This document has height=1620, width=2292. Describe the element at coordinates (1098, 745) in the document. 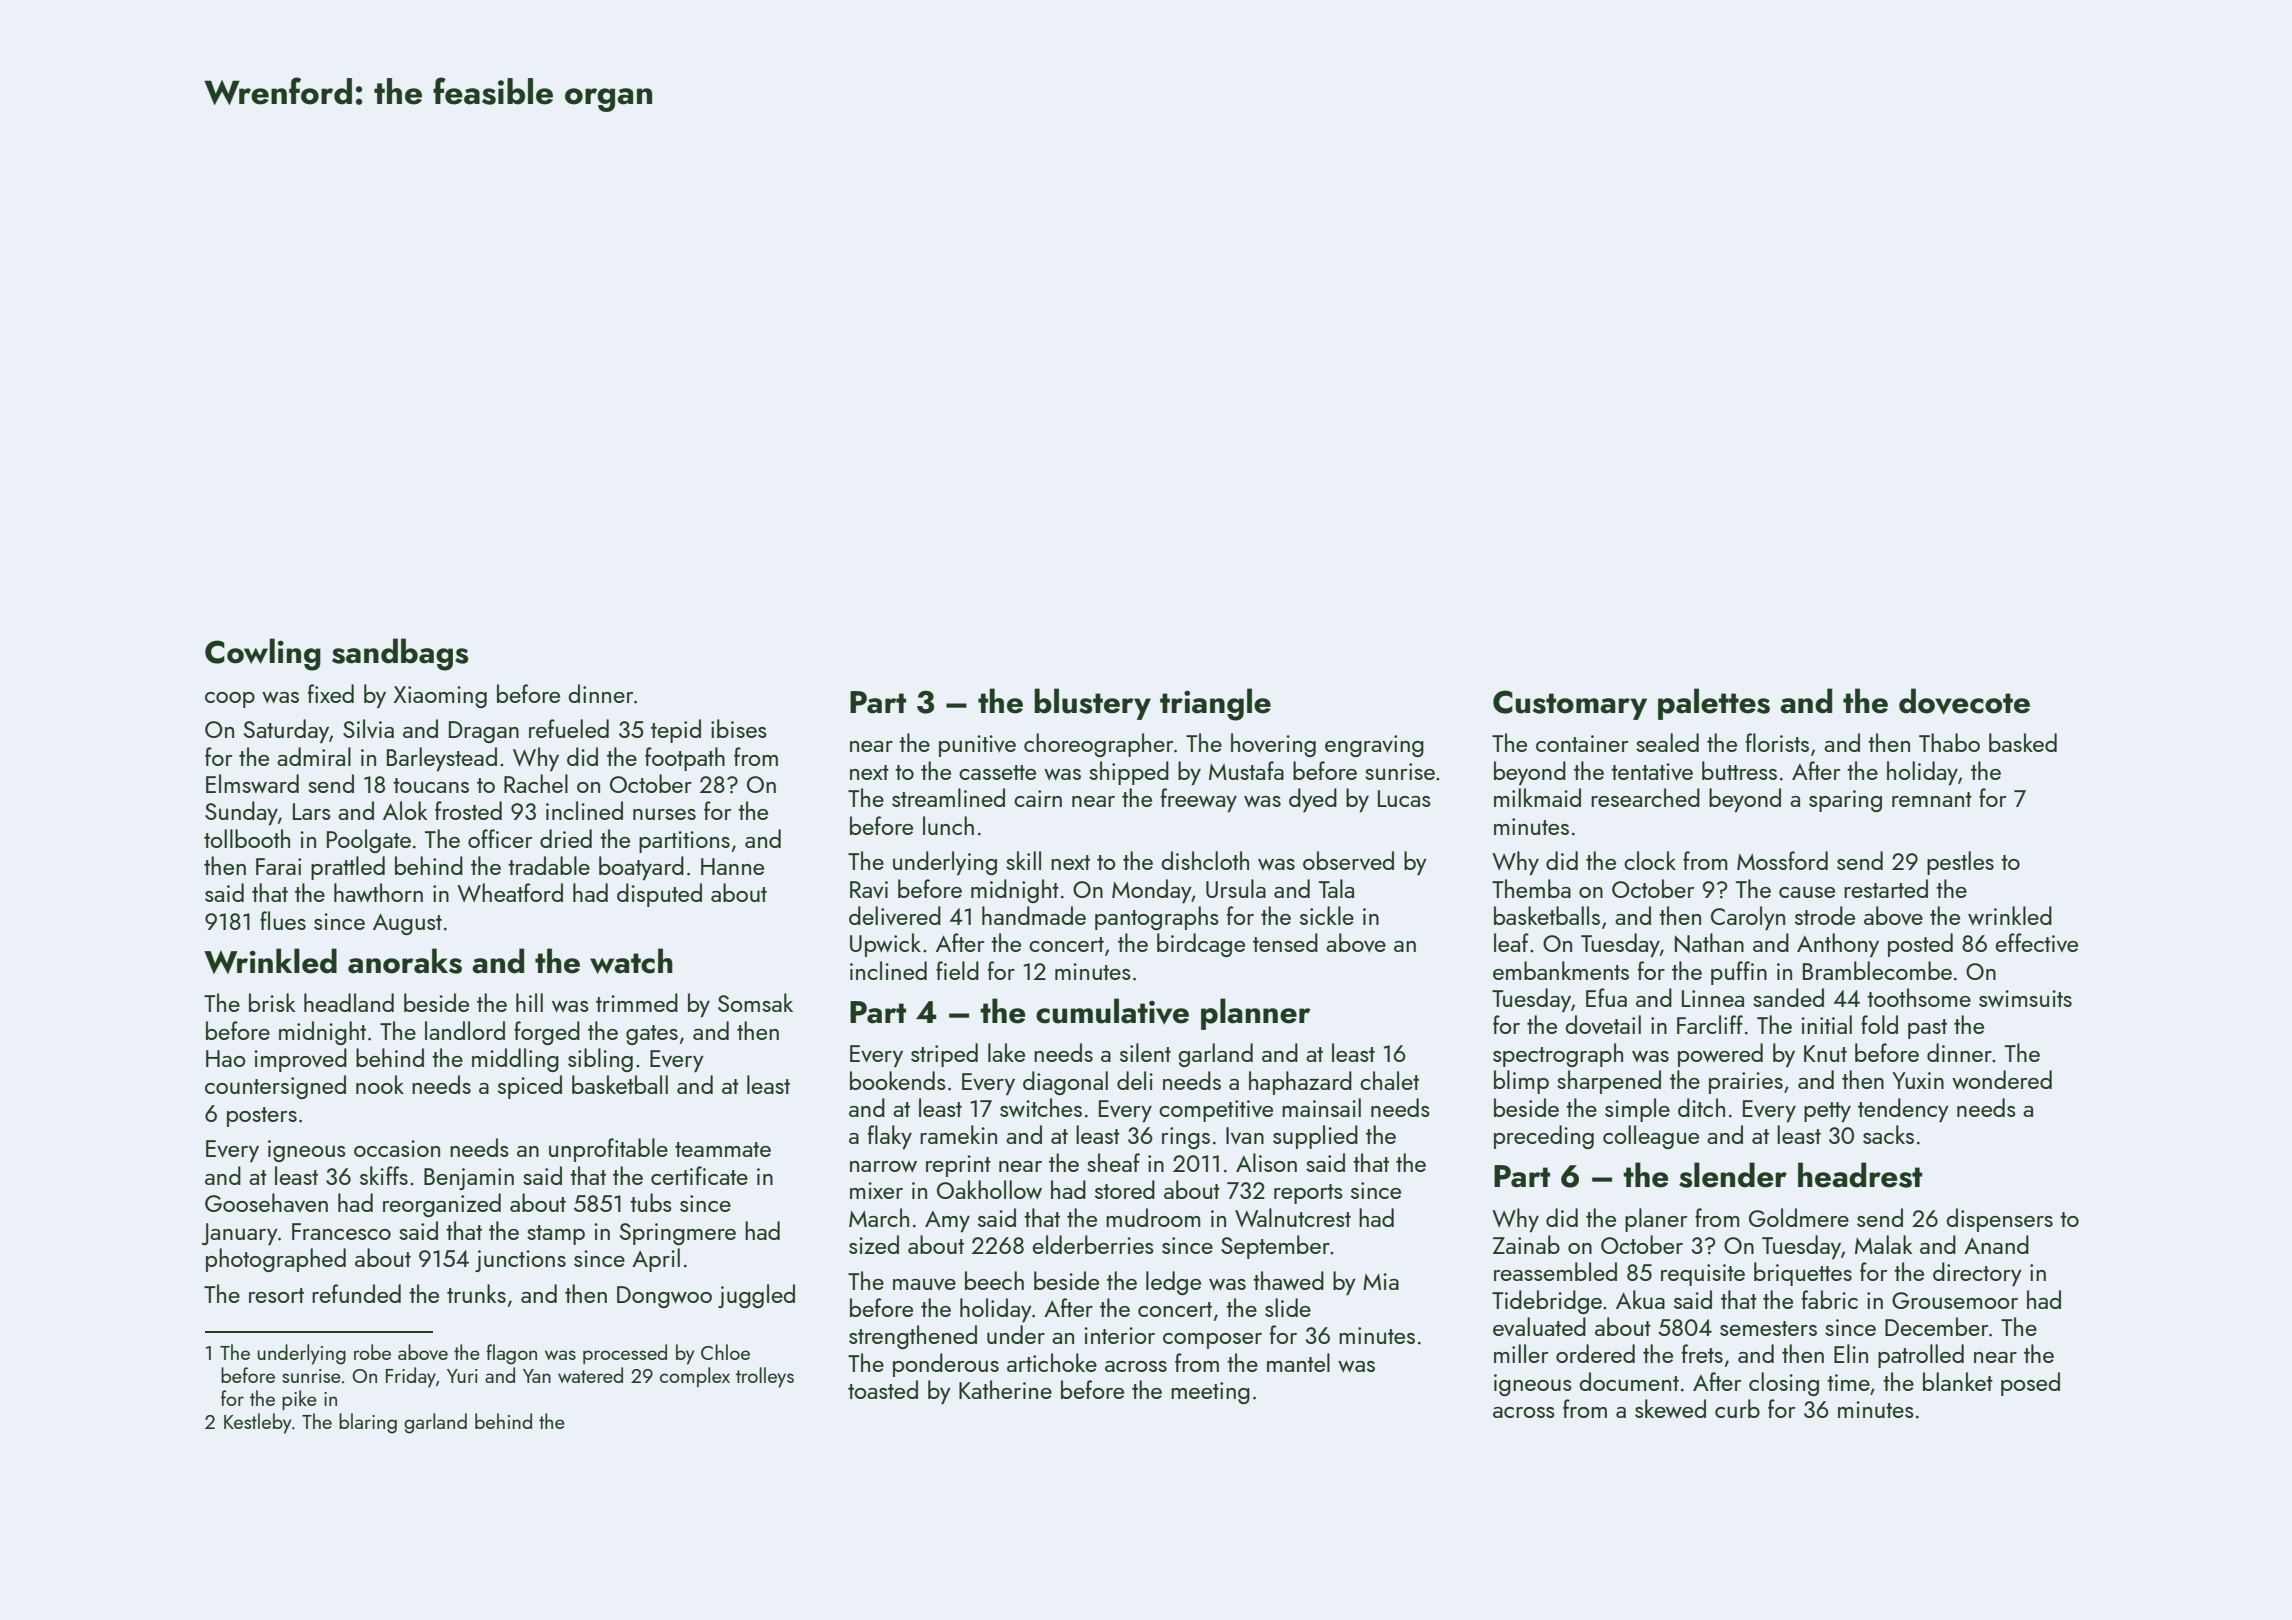

I see `choreographer` at that location.
